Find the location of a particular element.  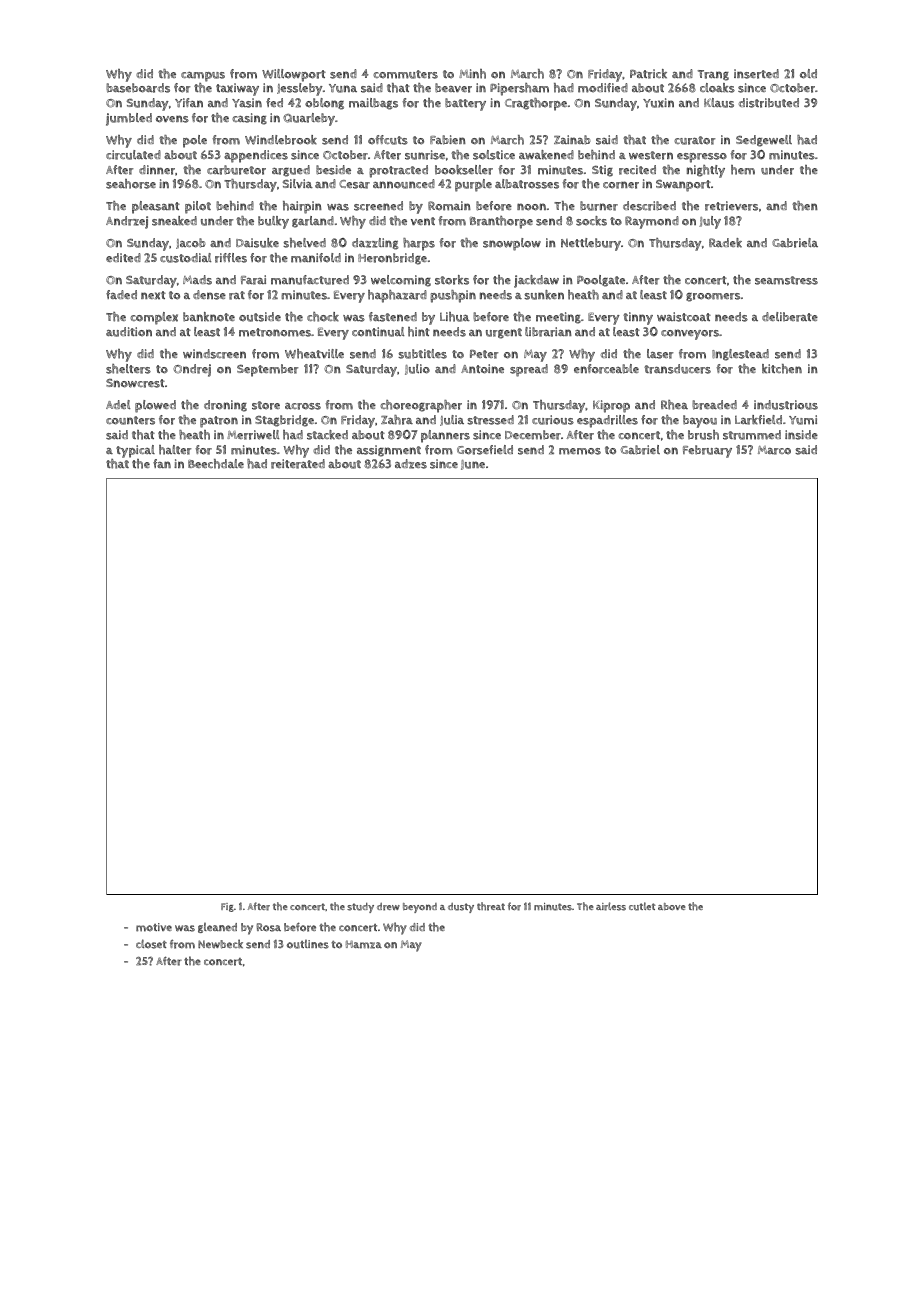

airless is located at coordinates (611, 906).
